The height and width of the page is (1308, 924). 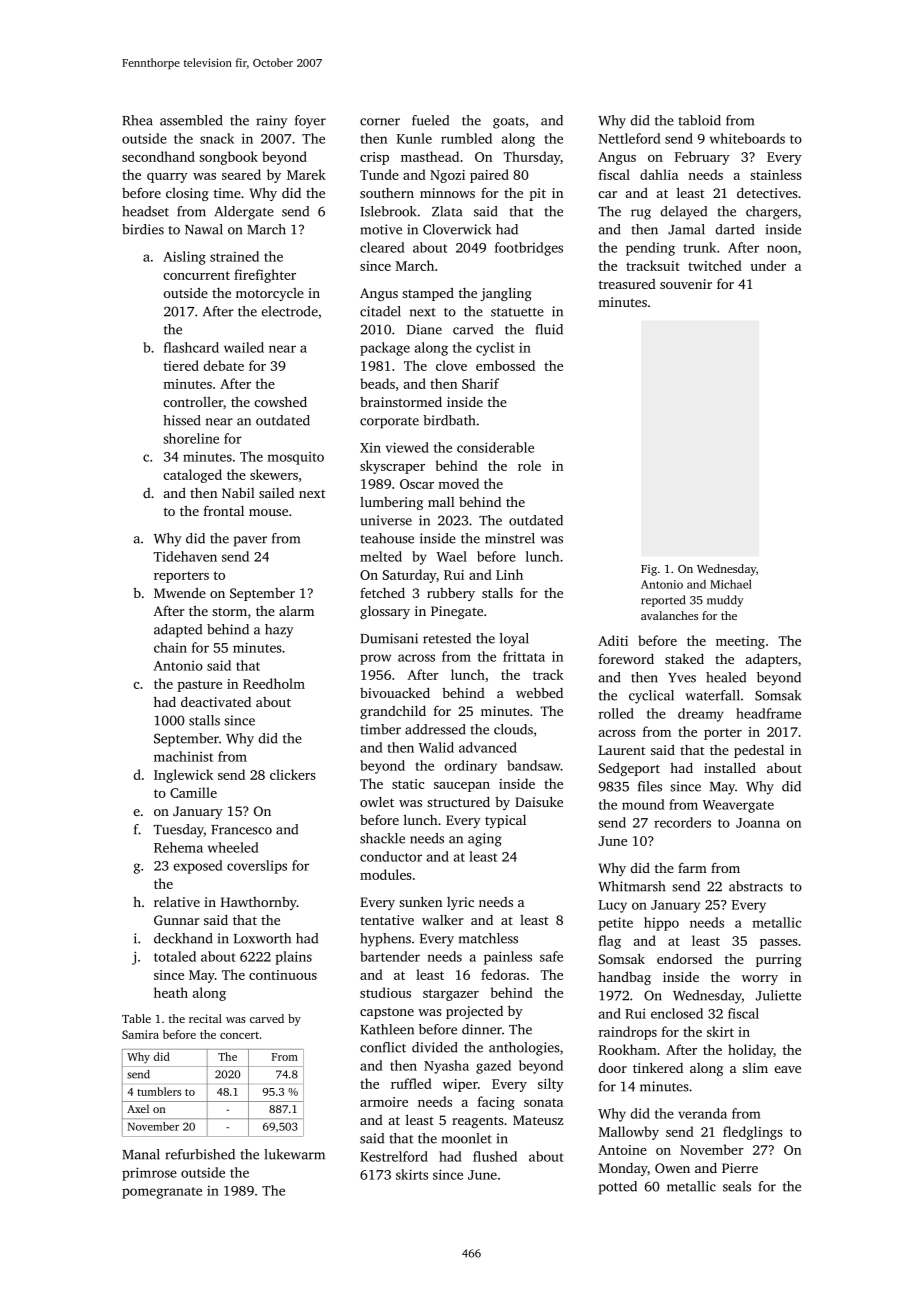 I want to click on fueled, so click(x=430, y=120).
